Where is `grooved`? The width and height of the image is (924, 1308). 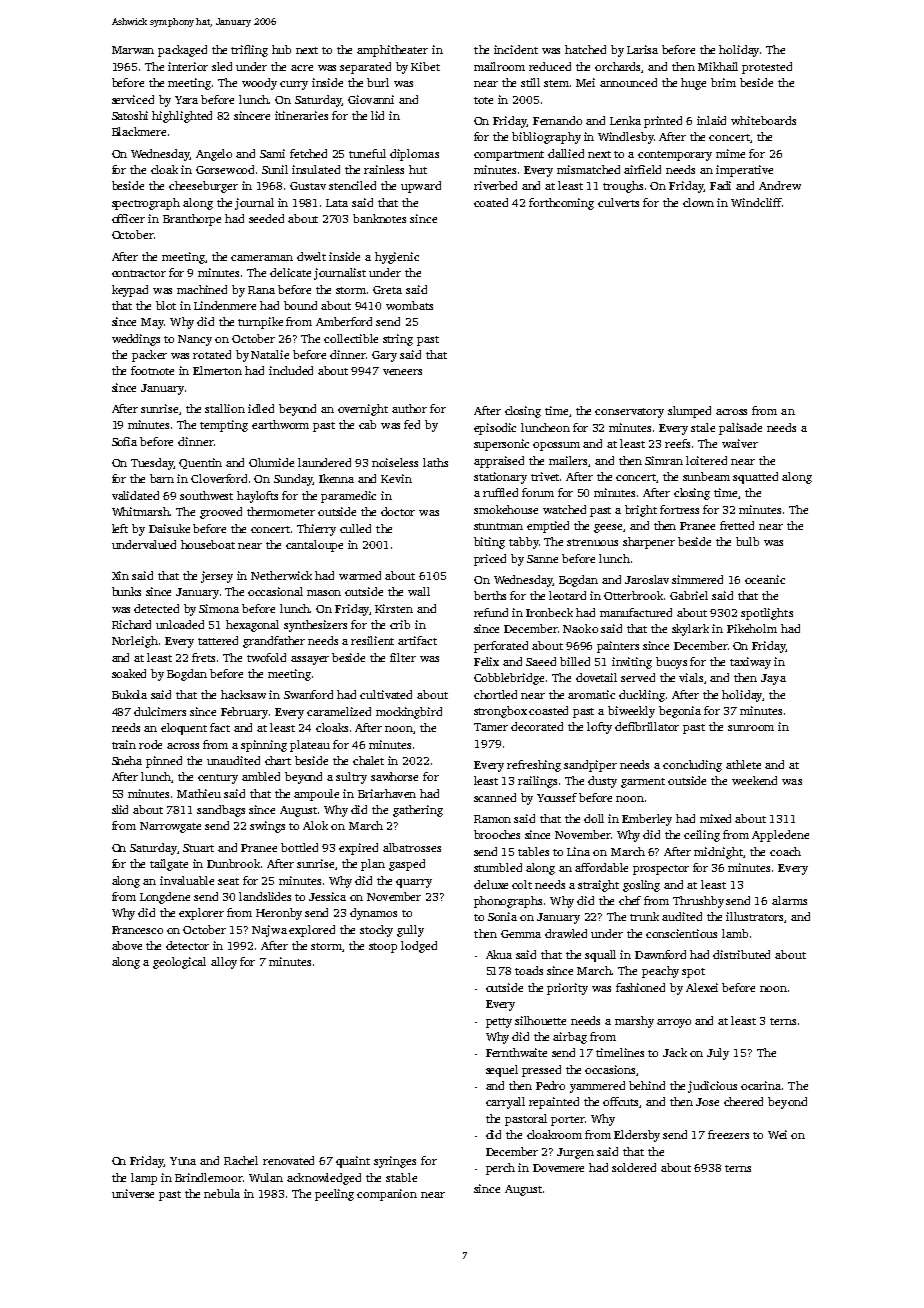 grooved is located at coordinates (221, 513).
